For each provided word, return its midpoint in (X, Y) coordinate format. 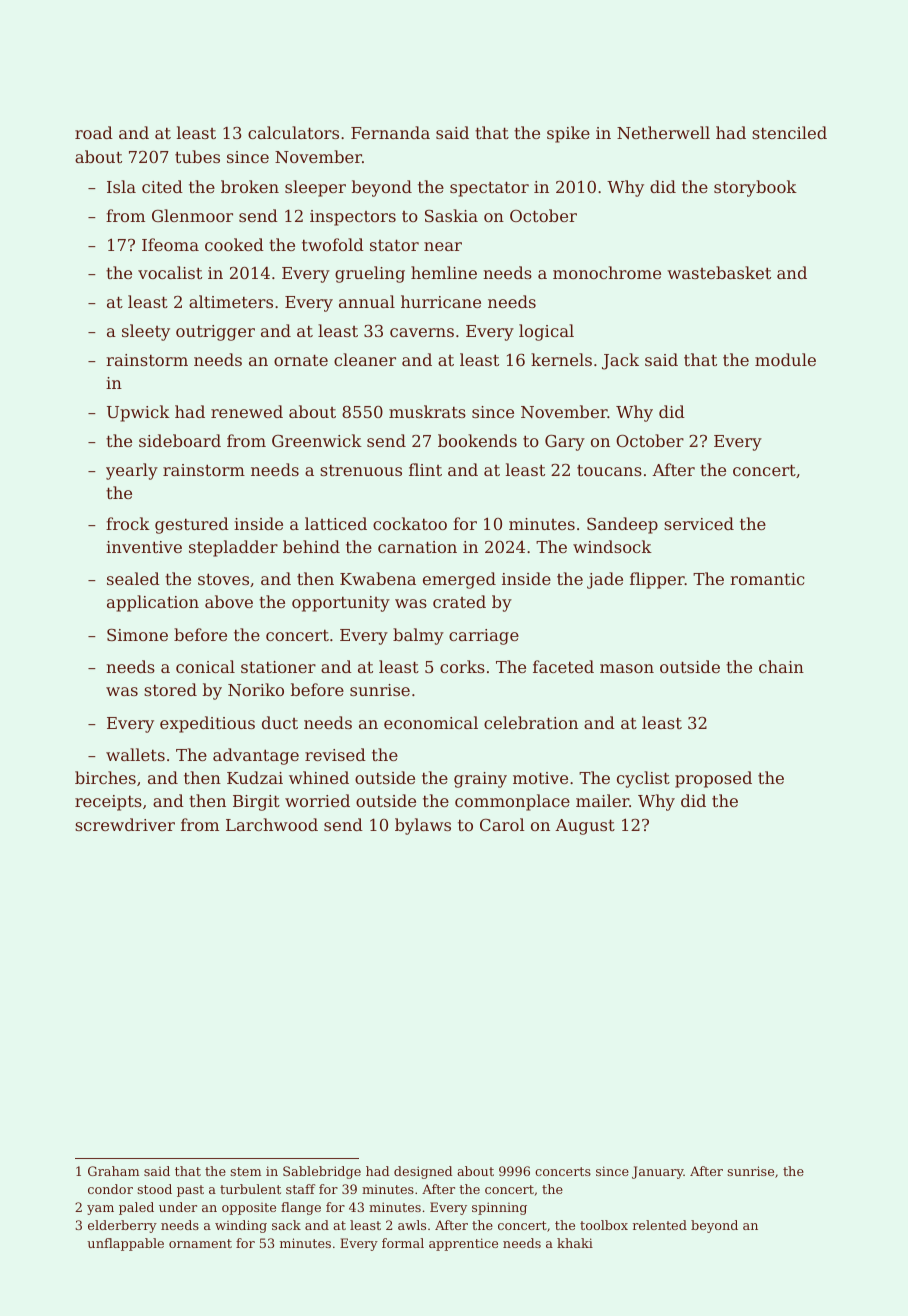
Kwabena (378, 578)
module (785, 359)
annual (367, 301)
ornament (200, 1243)
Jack (620, 361)
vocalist (170, 272)
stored (170, 689)
